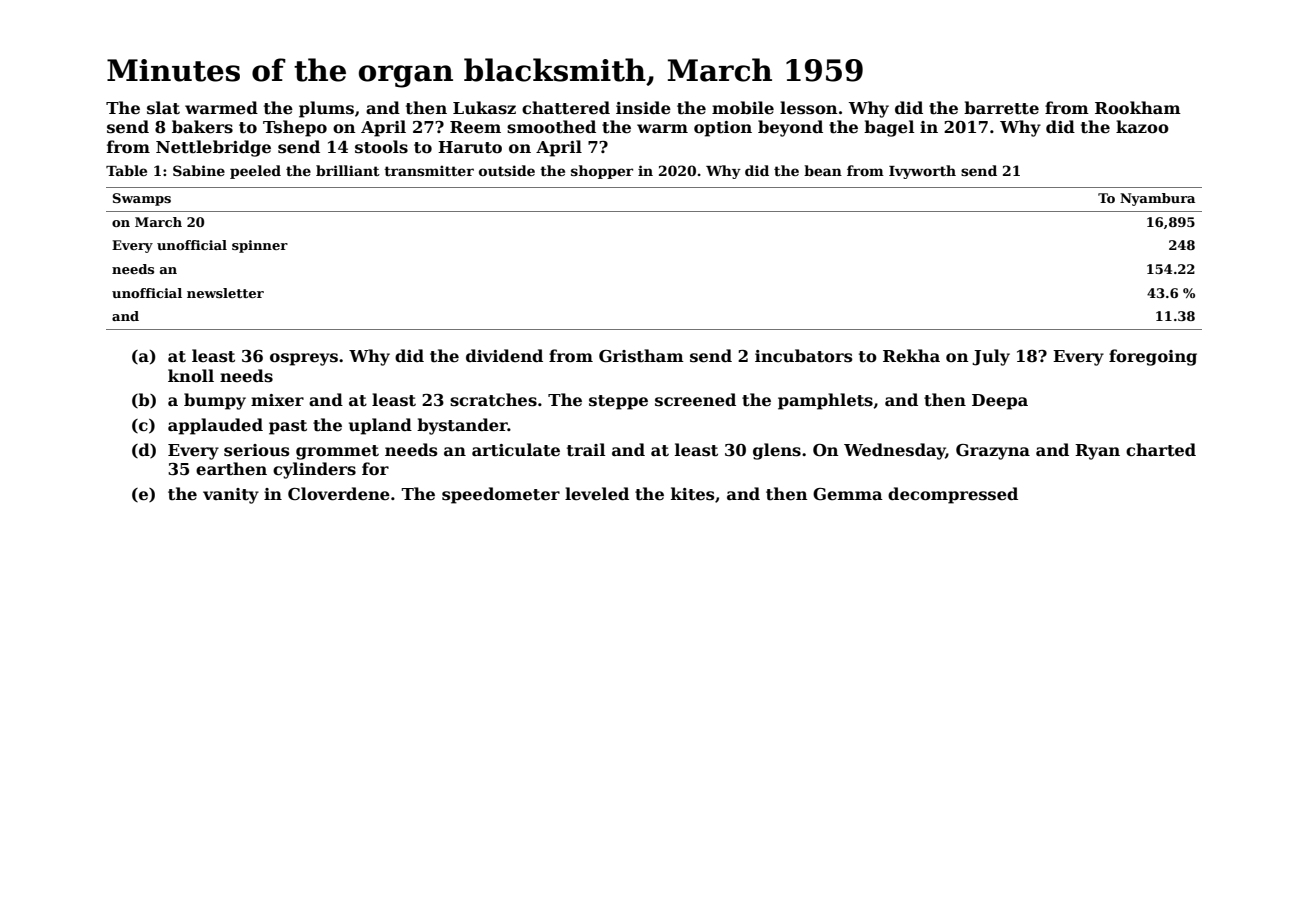 Image resolution: width=1308 pixels, height=924 pixels. Describe the element at coordinates (142, 199) in the screenshot. I see `Swamps` at that location.
